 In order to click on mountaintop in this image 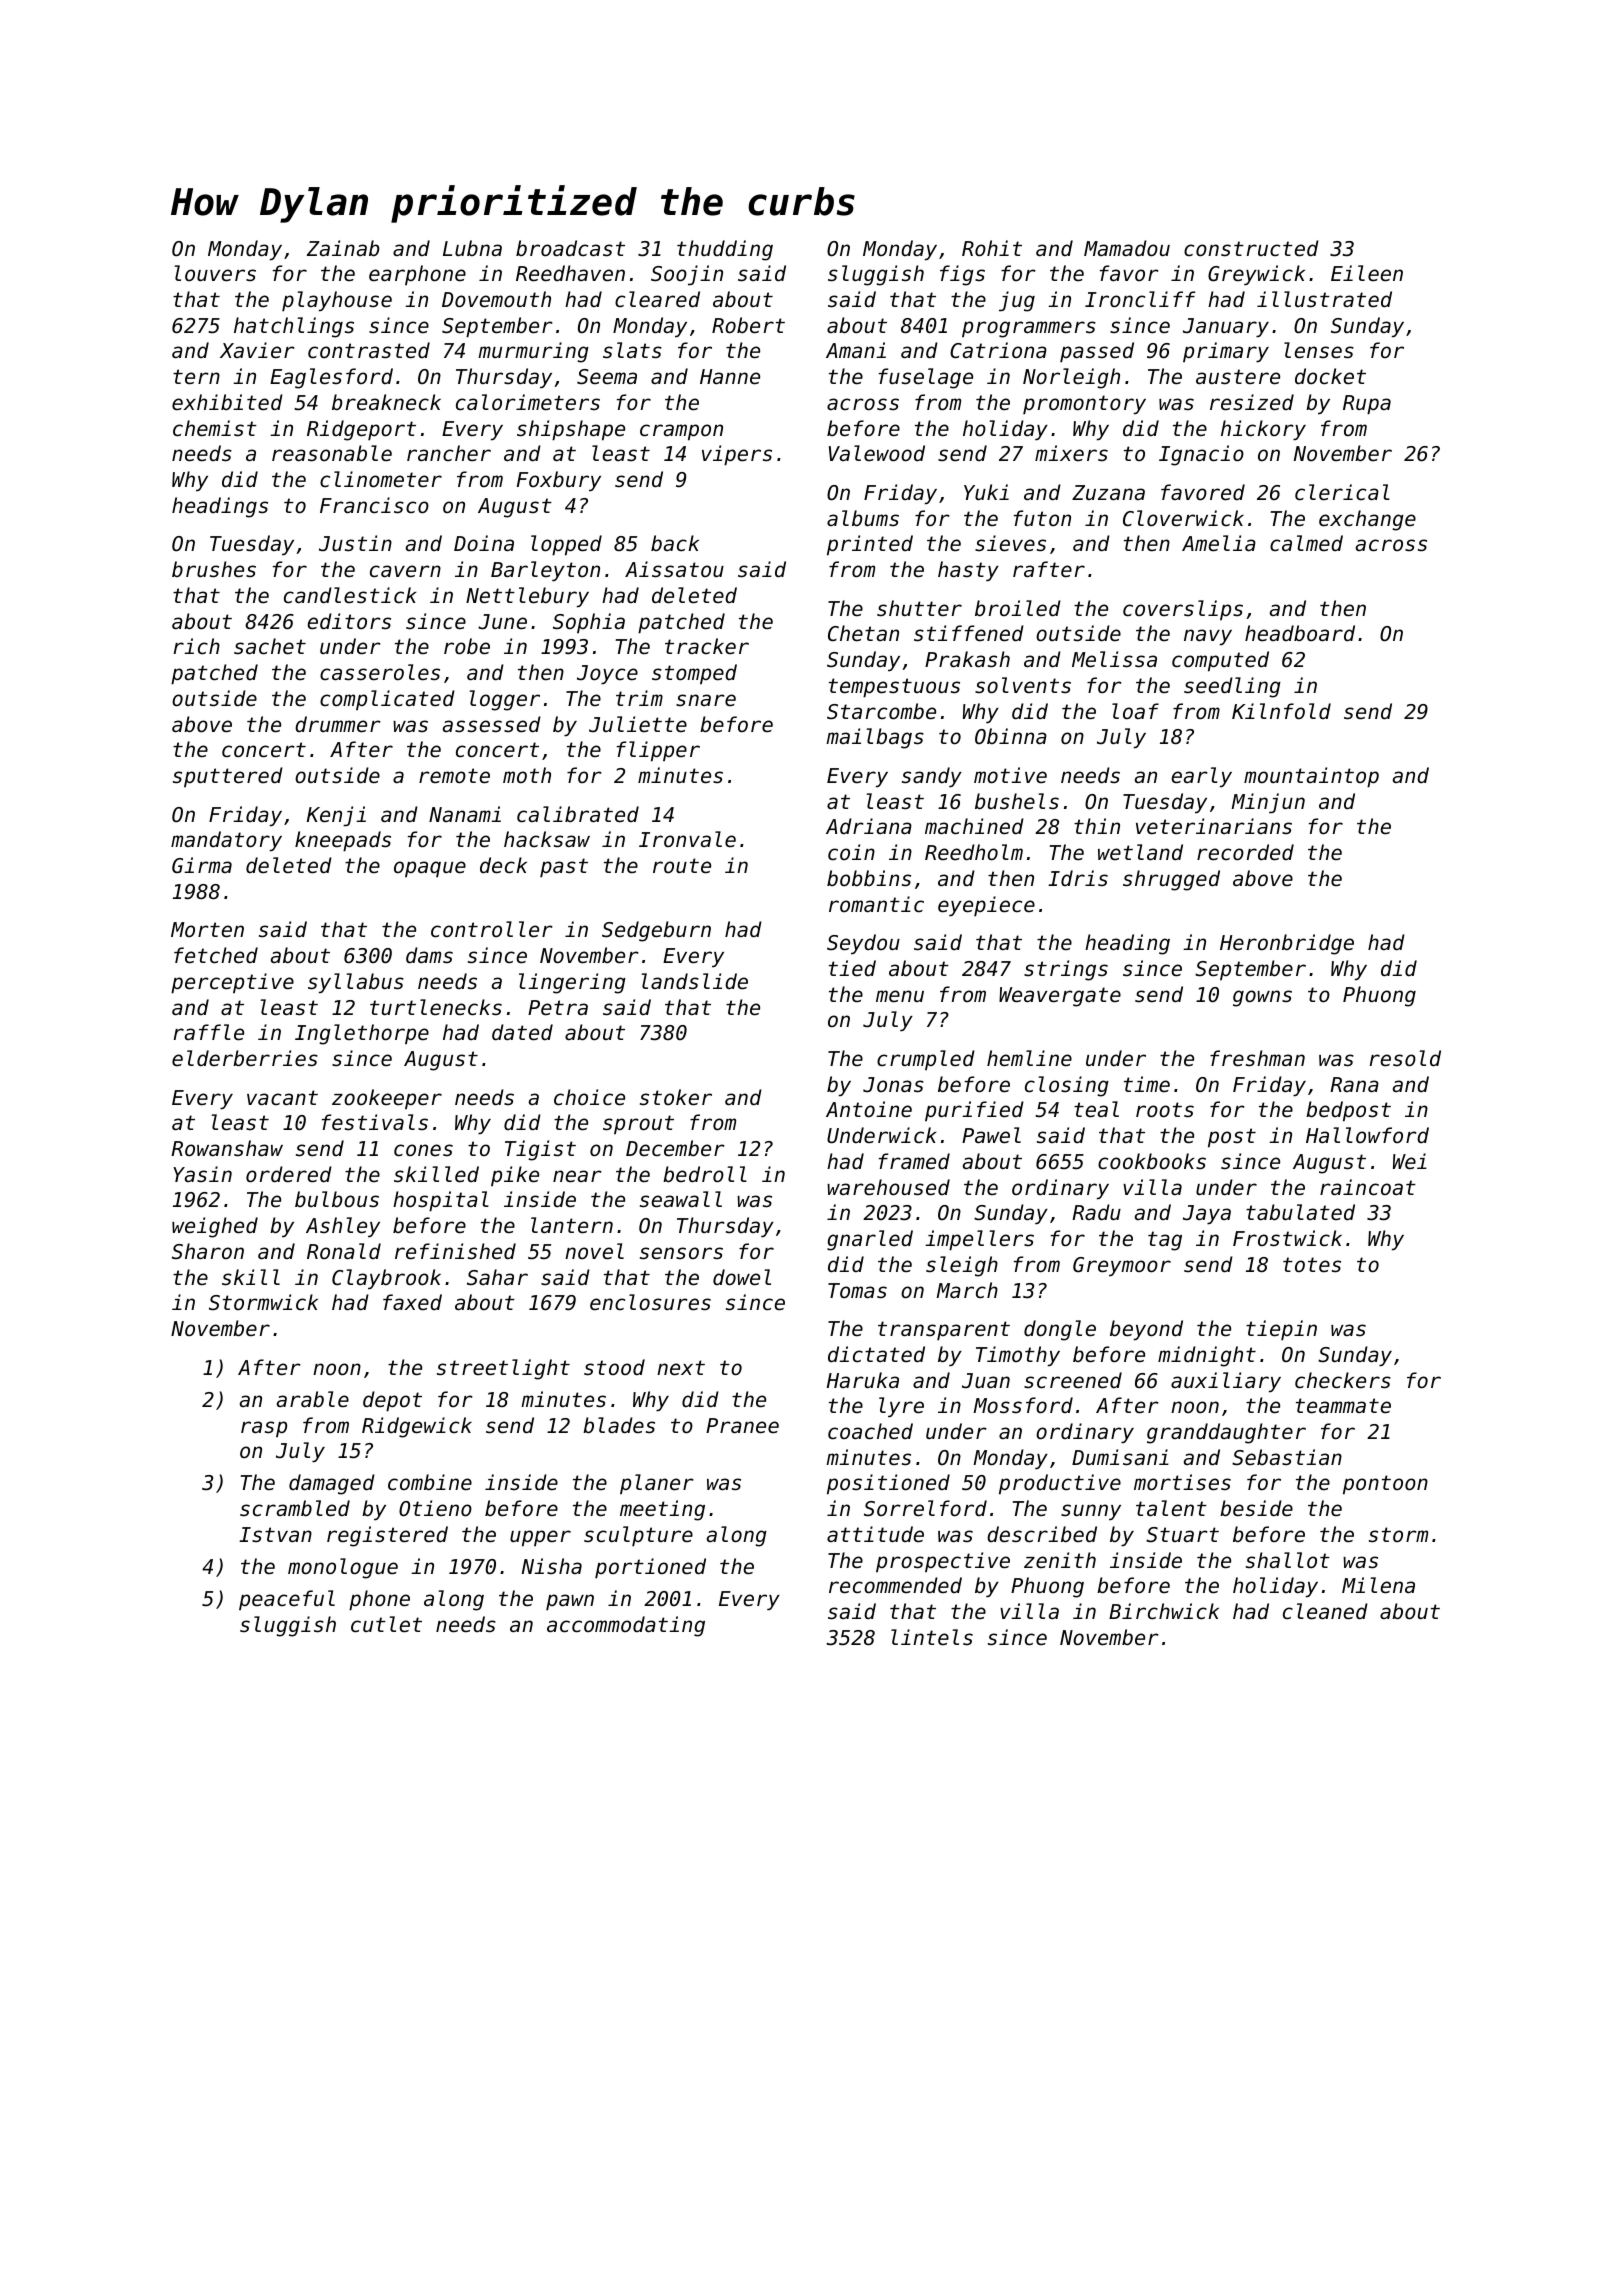, I will do `click(1311, 777)`.
